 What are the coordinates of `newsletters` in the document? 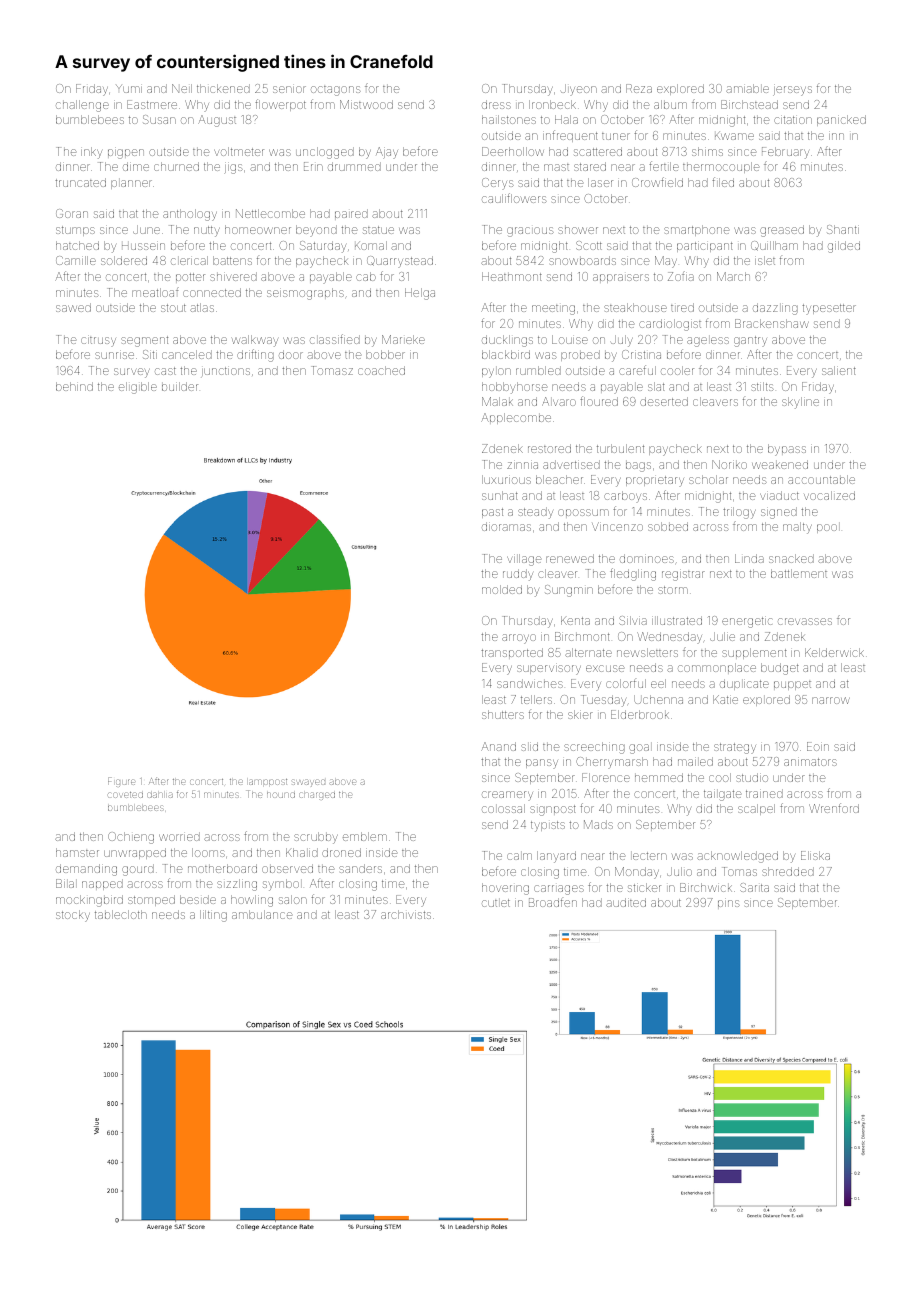 It's located at (647, 652).
